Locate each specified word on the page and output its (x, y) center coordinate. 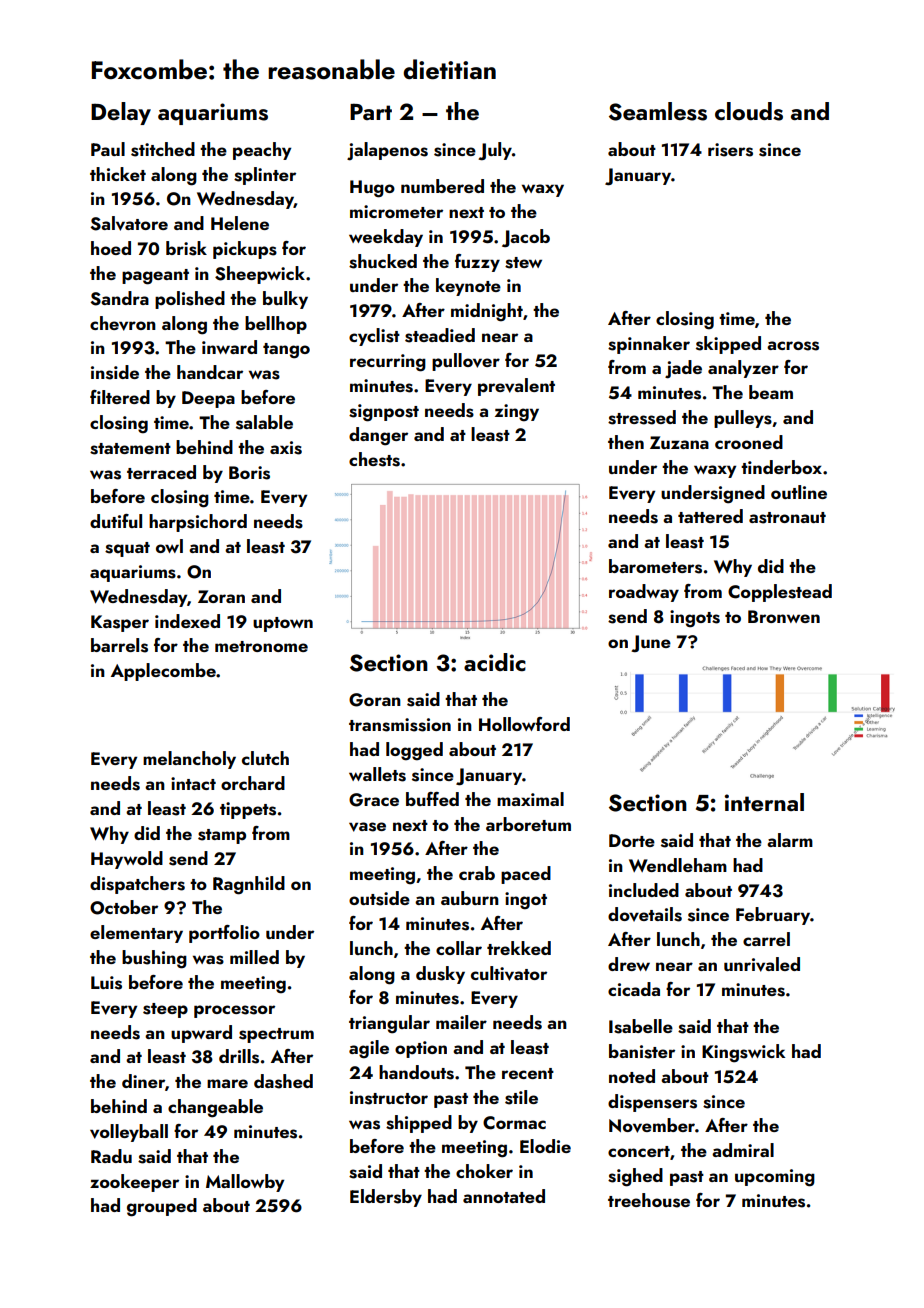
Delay (121, 113)
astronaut (787, 518)
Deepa (208, 399)
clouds (749, 111)
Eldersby (386, 1198)
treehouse (649, 1200)
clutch (265, 758)
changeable (215, 1108)
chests (374, 459)
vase (367, 827)
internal (764, 802)
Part (371, 111)
